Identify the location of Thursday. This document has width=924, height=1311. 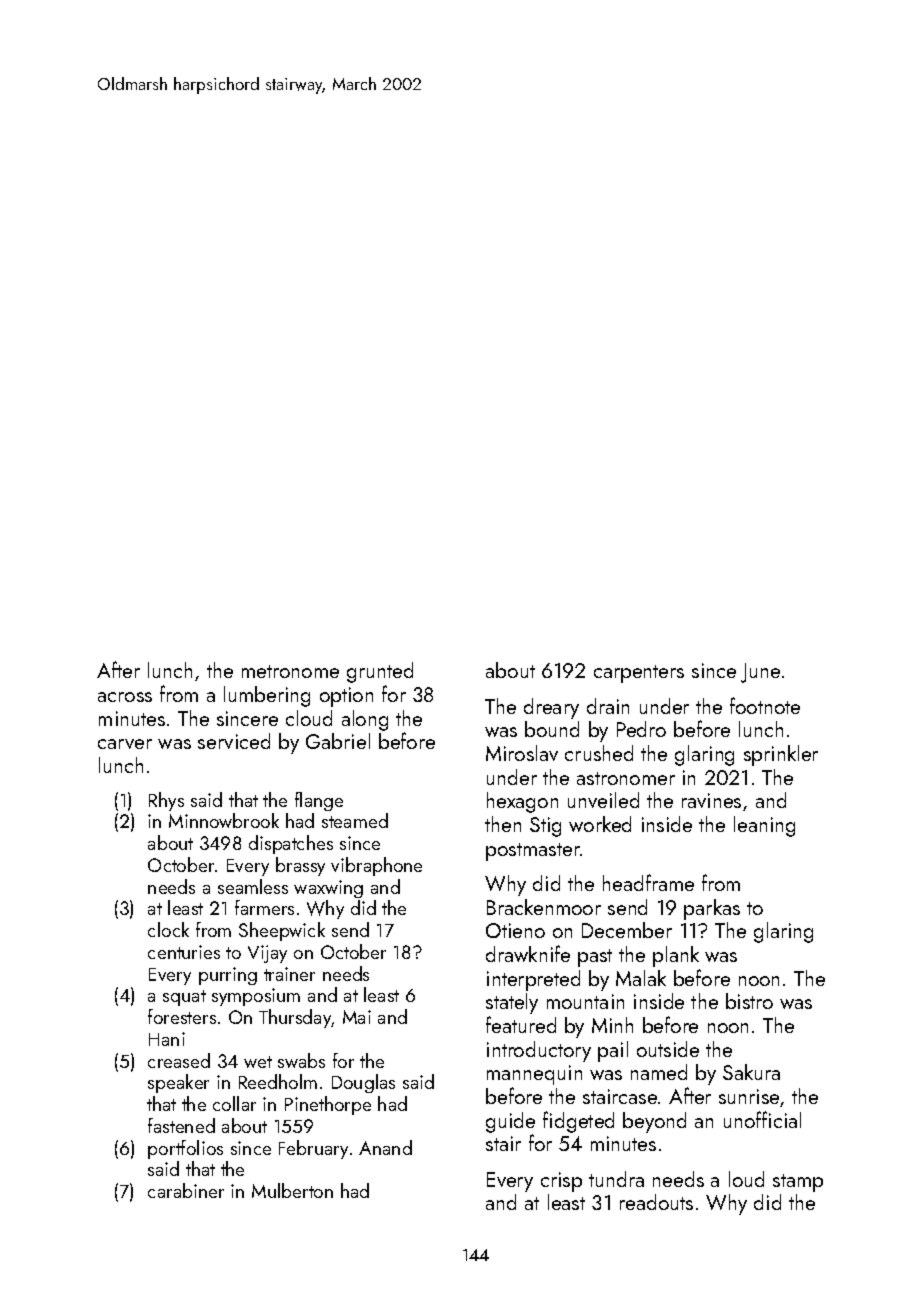
(295, 1018).
